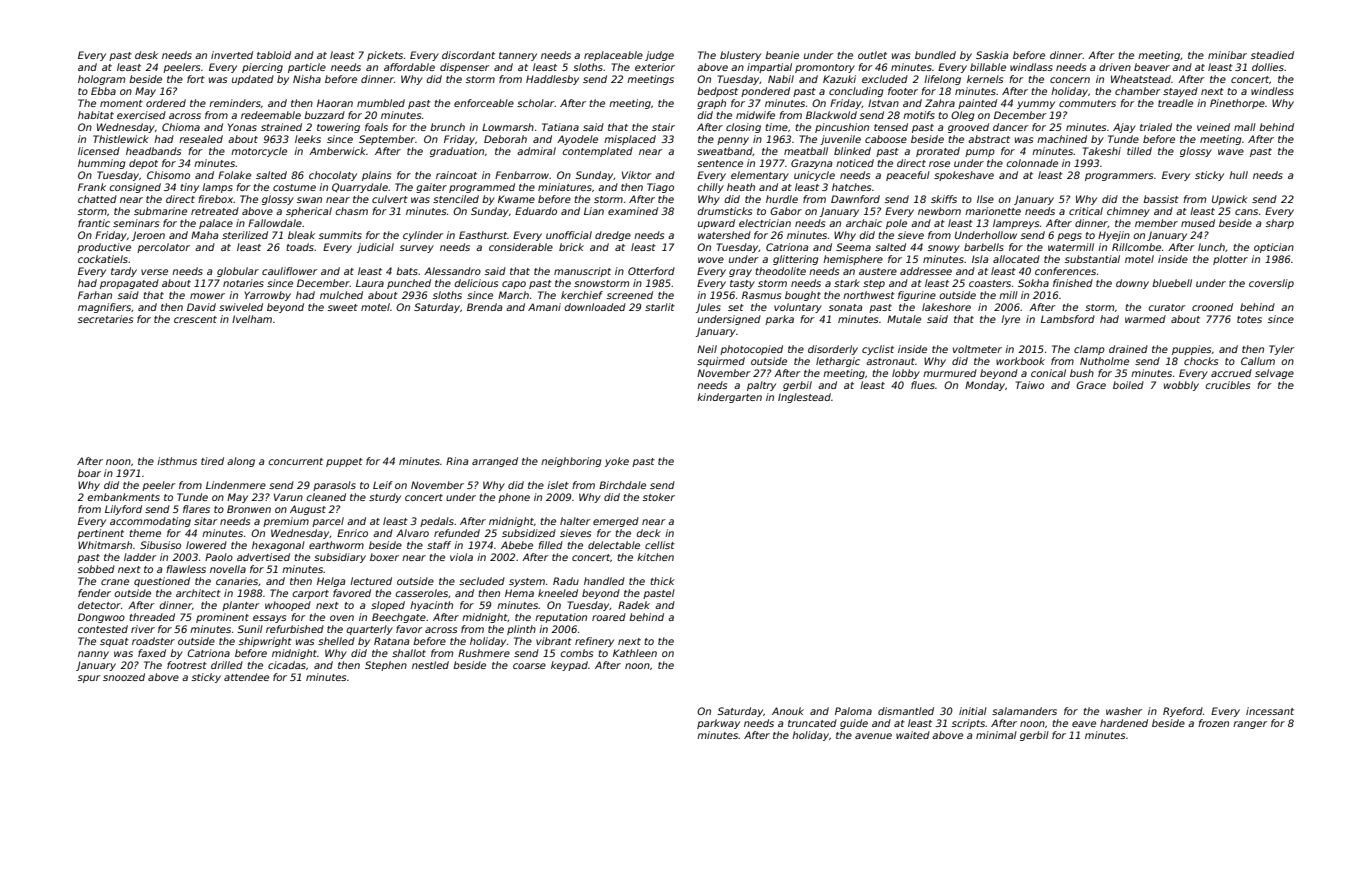 The image size is (1372, 887). I want to click on Grace, so click(1091, 385).
